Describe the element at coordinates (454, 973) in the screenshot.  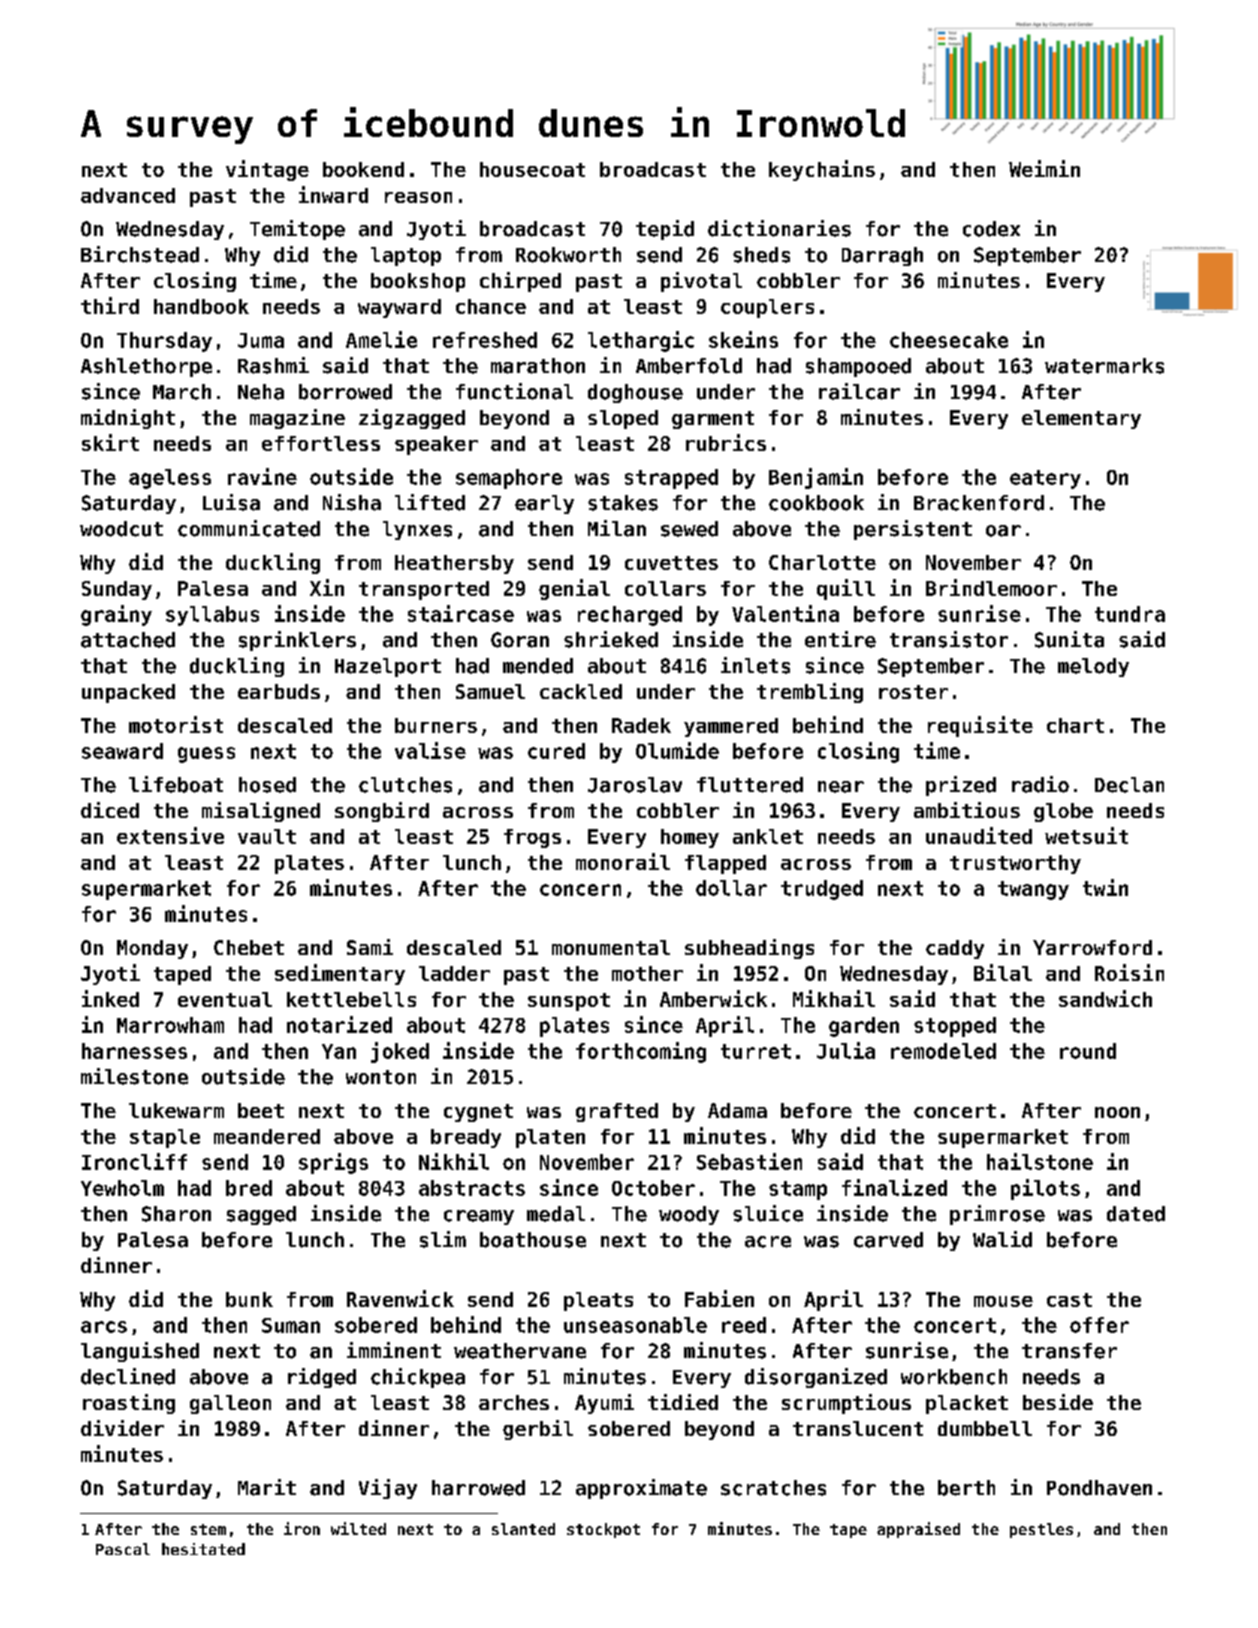
I see `ladder` at that location.
